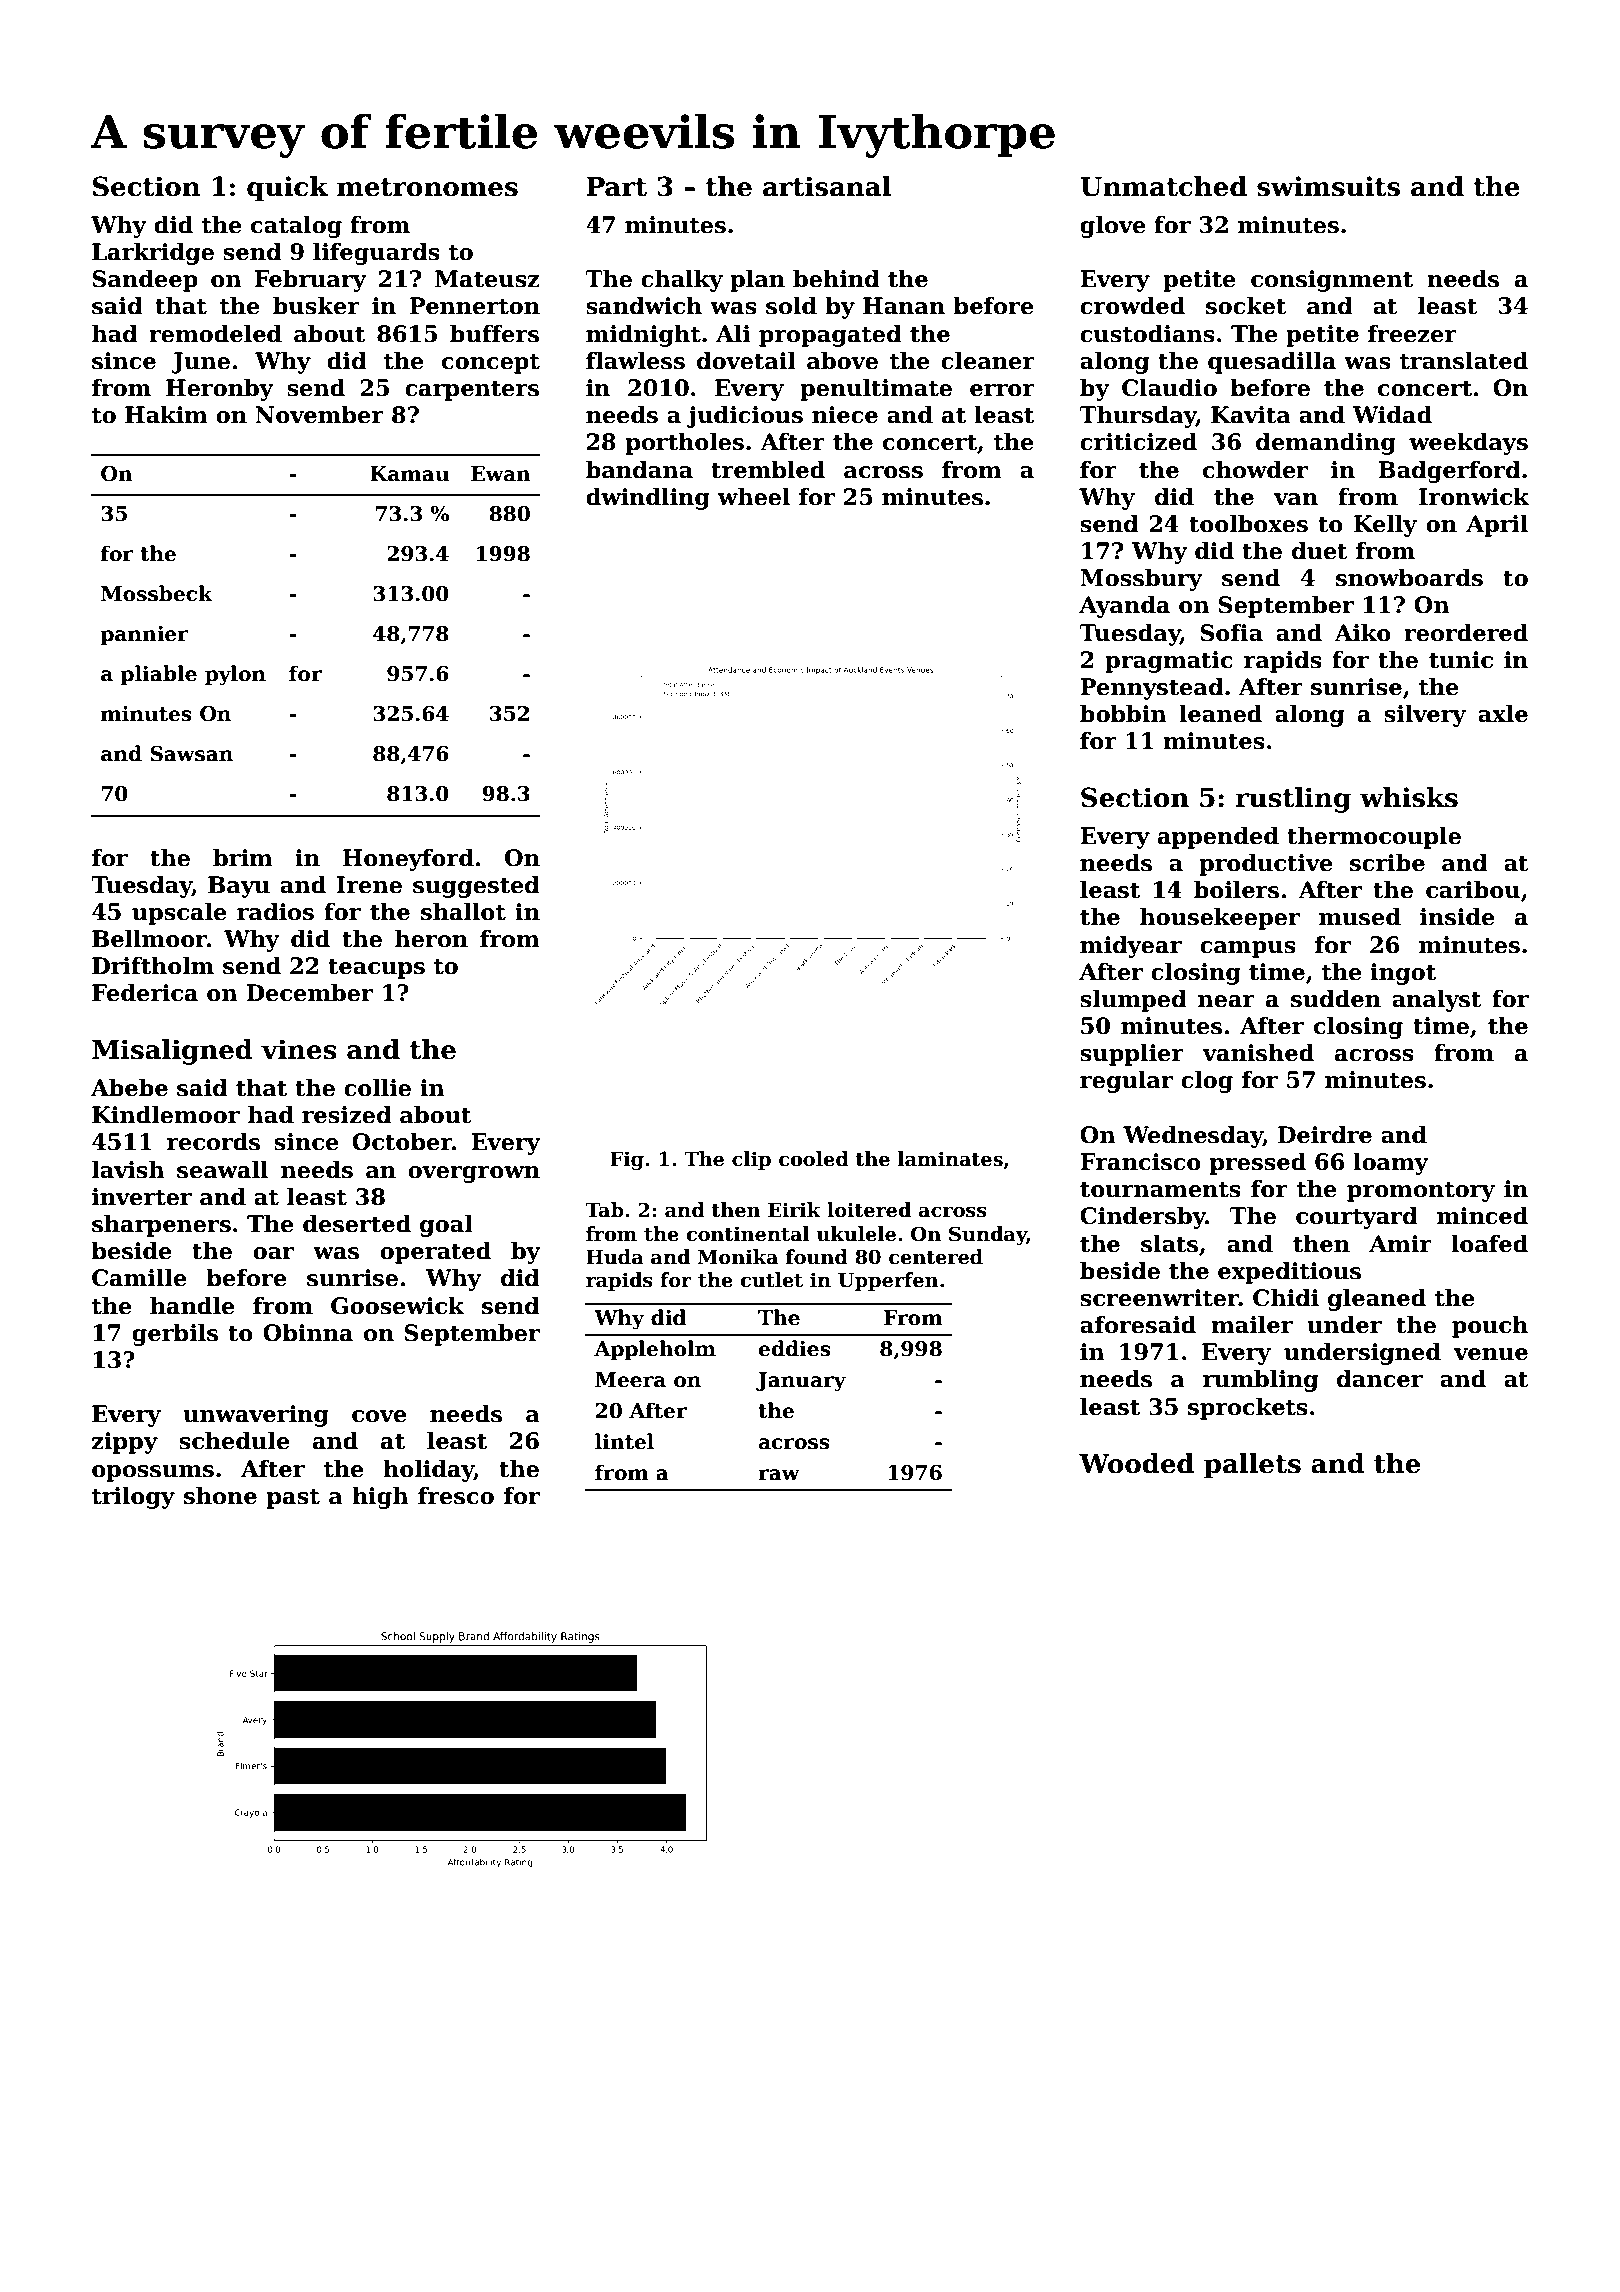 This document has width=1620, height=2292. I want to click on artisanal, so click(827, 186).
